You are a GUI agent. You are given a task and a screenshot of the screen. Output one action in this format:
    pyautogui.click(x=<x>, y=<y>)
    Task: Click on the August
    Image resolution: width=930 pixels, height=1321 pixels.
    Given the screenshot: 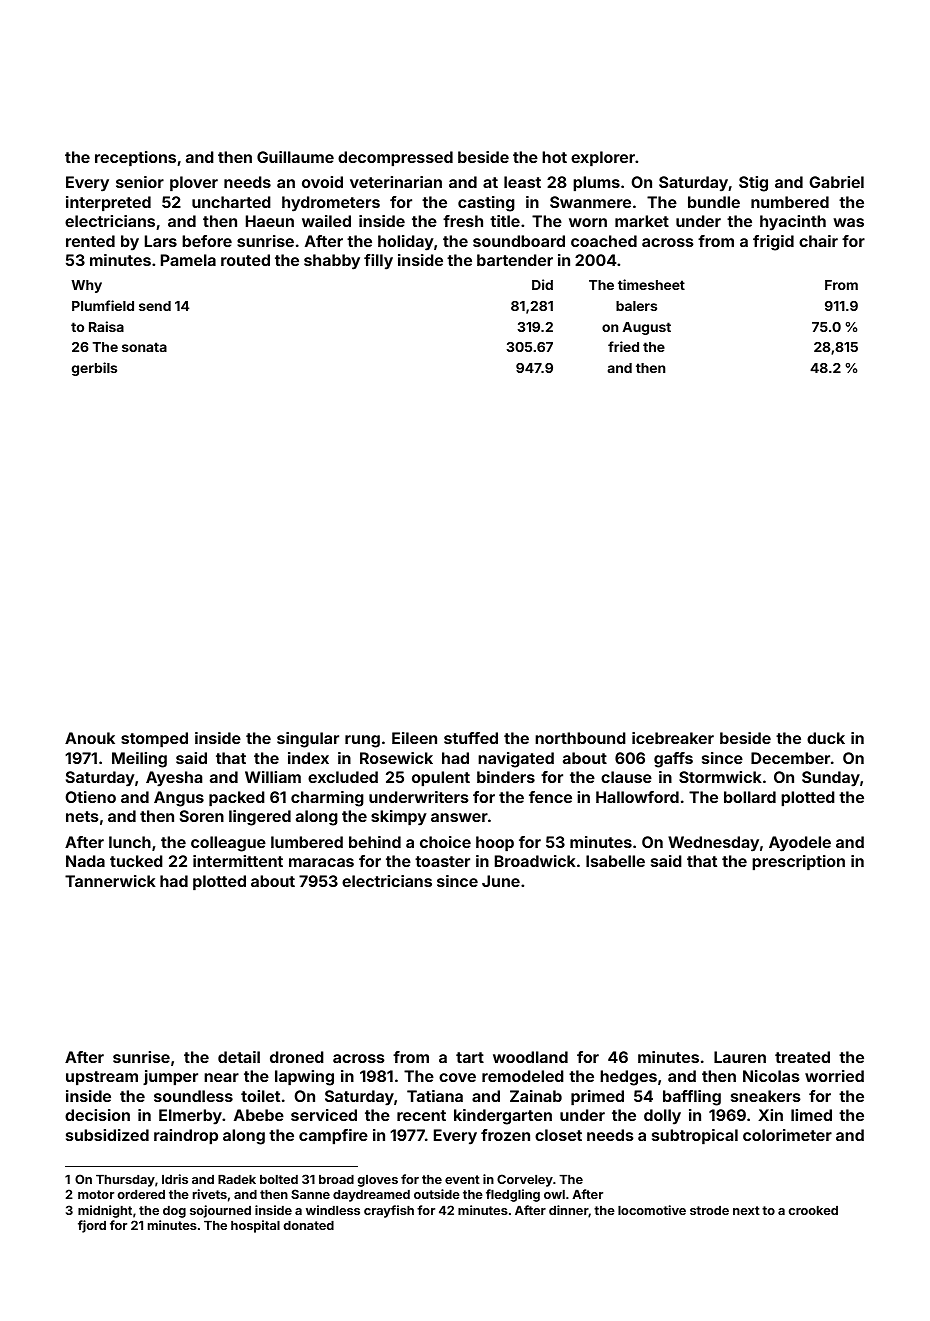 What is the action you would take?
    pyautogui.click(x=646, y=328)
